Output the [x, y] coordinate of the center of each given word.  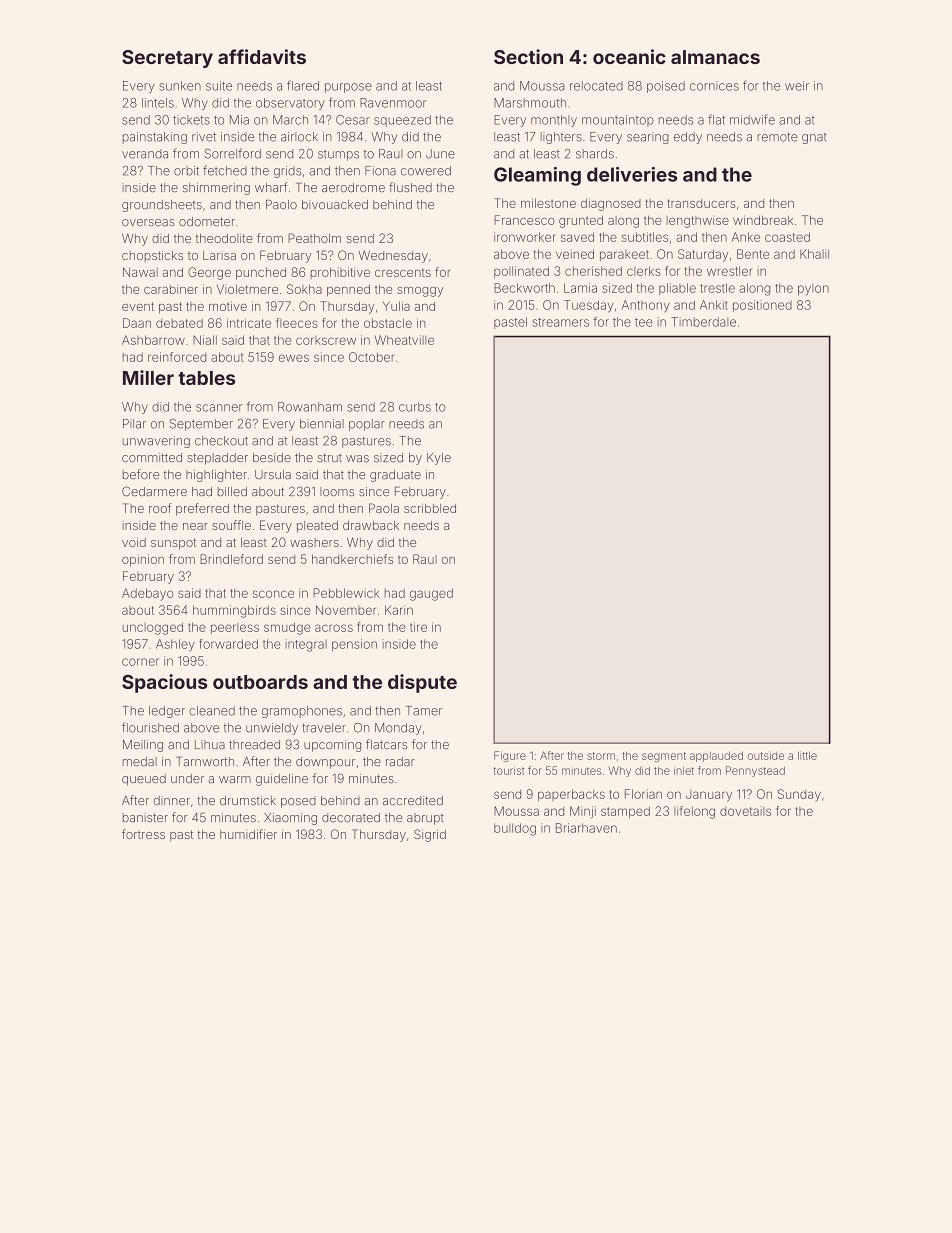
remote [778, 137]
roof [160, 508]
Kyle [439, 459]
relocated [596, 86]
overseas [148, 223]
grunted [581, 221]
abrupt [425, 819]
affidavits [262, 56]
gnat [814, 138]
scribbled [430, 508]
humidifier [248, 834]
